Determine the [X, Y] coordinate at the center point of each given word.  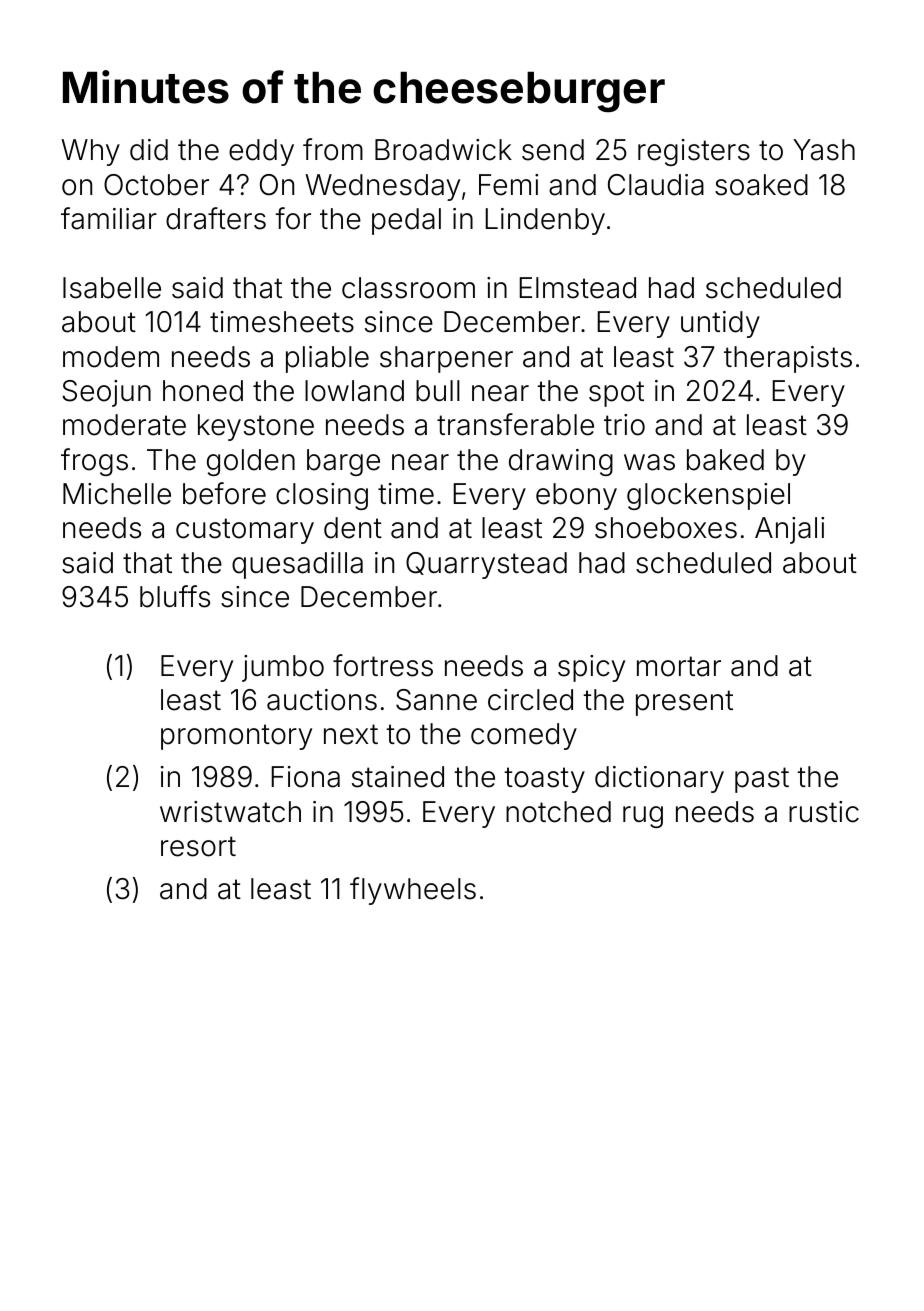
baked [725, 460]
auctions [322, 700]
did [149, 150]
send [553, 150]
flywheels [413, 891]
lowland [354, 391]
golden [251, 462]
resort [198, 846]
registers [694, 152]
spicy [591, 668]
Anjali [789, 530]
